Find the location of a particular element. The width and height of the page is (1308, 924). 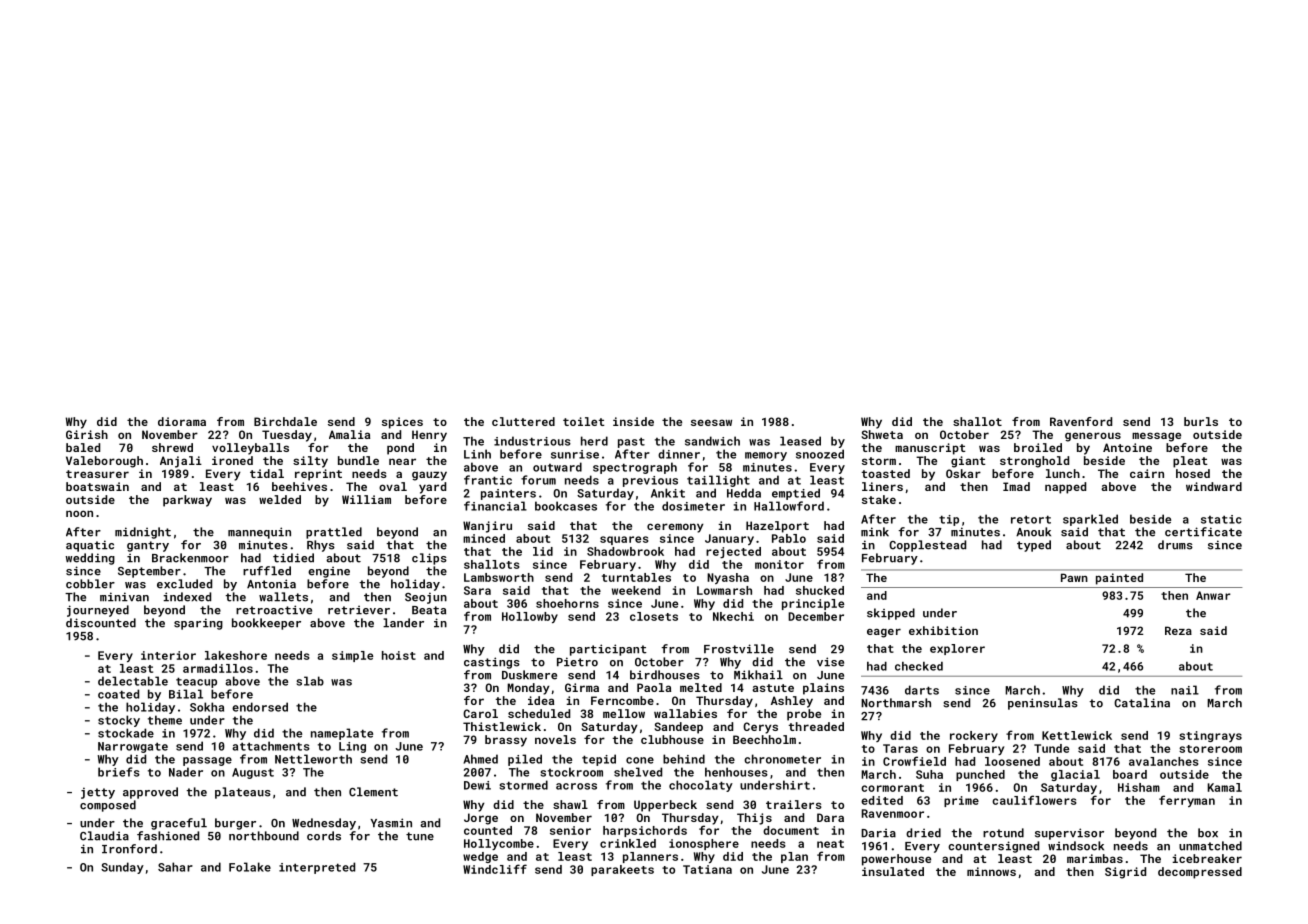

Ravenford is located at coordinates (1081, 421).
